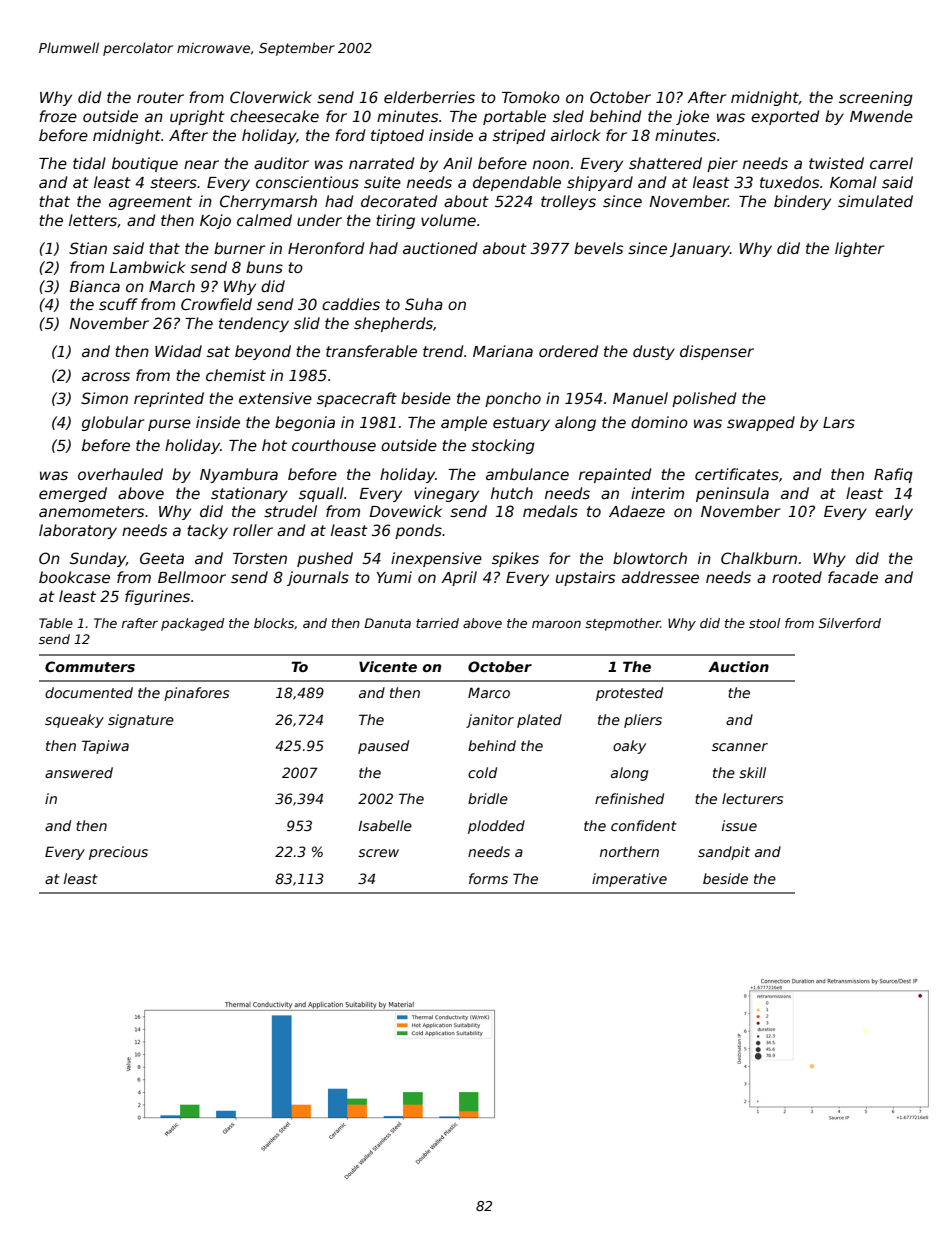  What do you see at coordinates (732, 494) in the screenshot?
I see `peninsula` at bounding box center [732, 494].
